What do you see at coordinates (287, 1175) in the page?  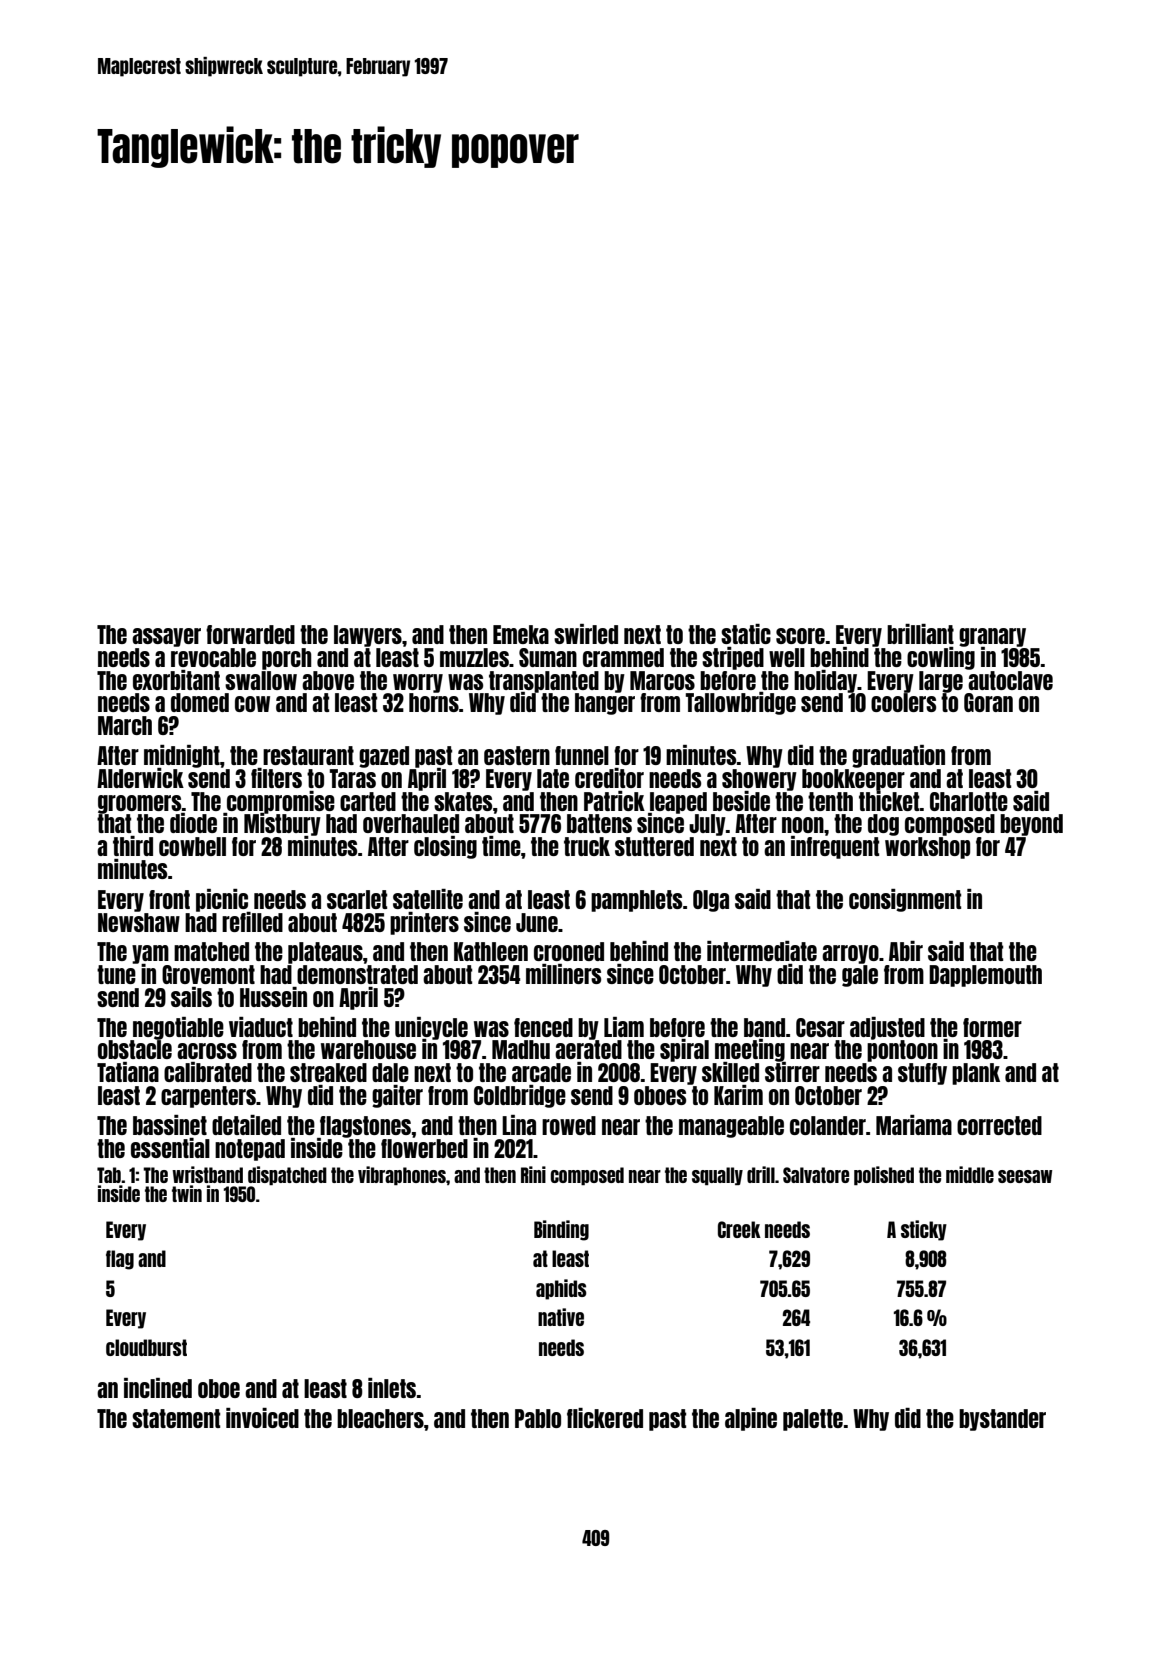 I see `dispatched` at bounding box center [287, 1175].
